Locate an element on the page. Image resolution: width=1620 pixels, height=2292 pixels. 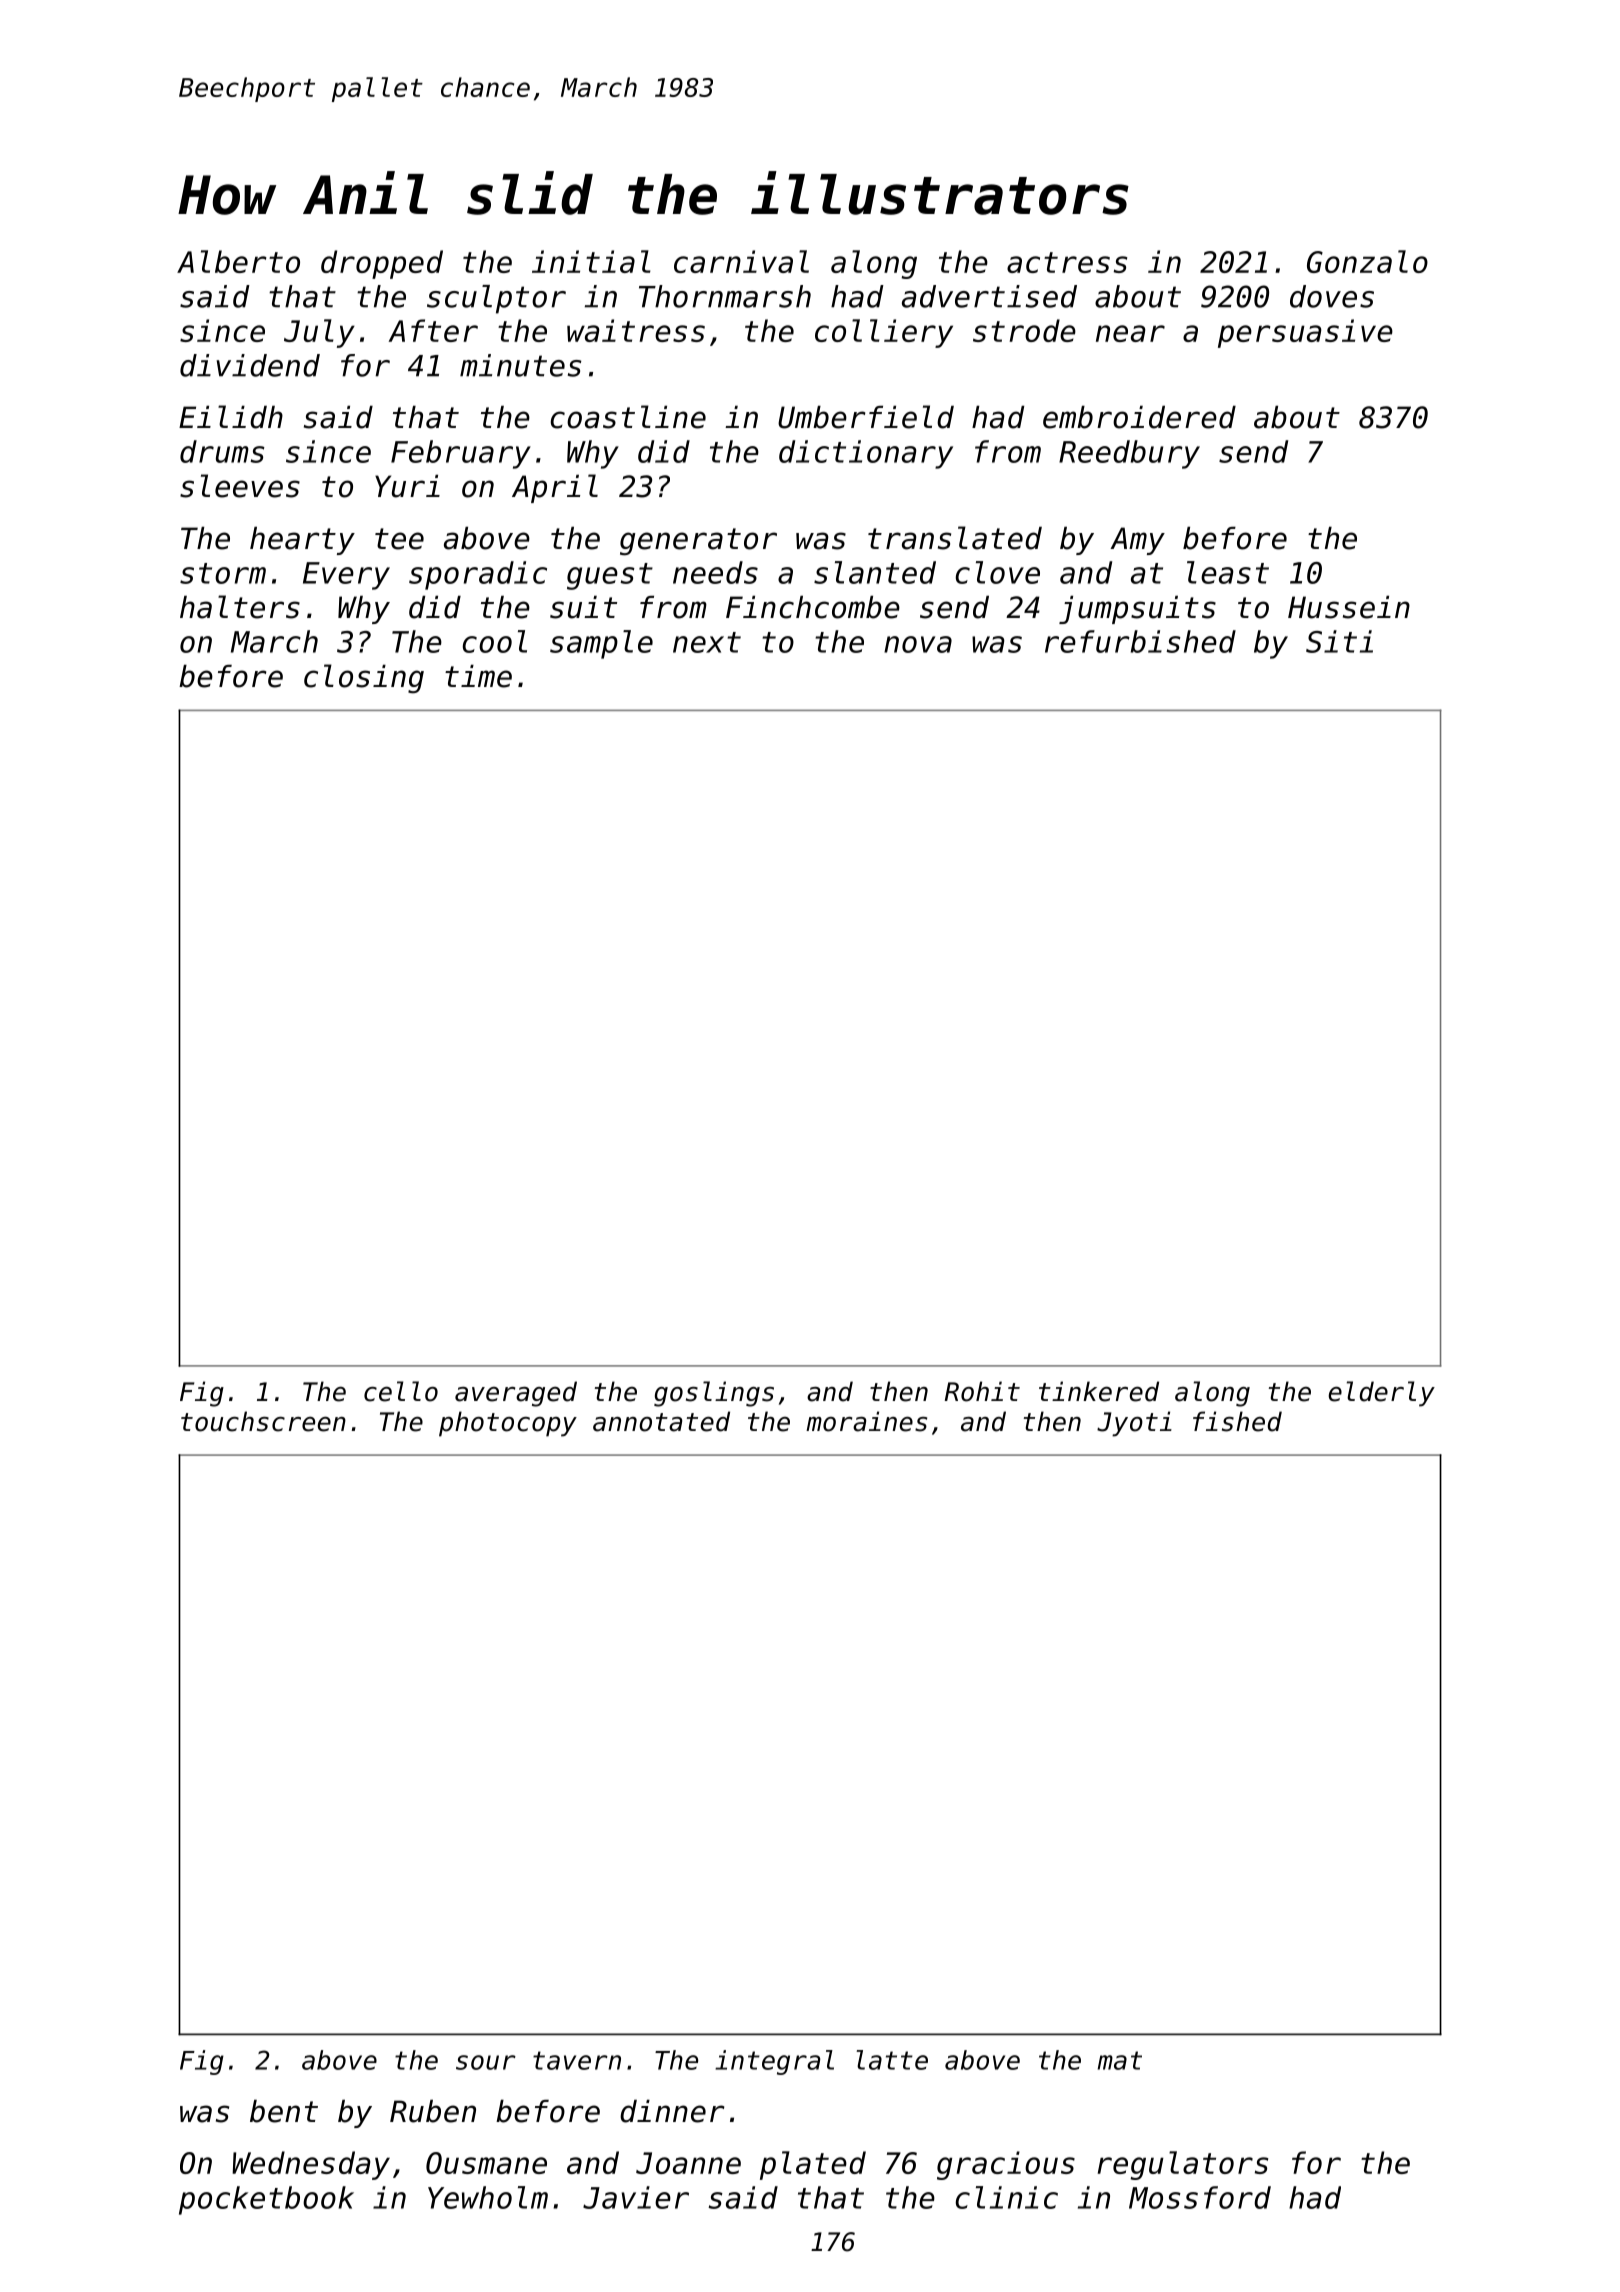
clinic is located at coordinates (1007, 2197).
